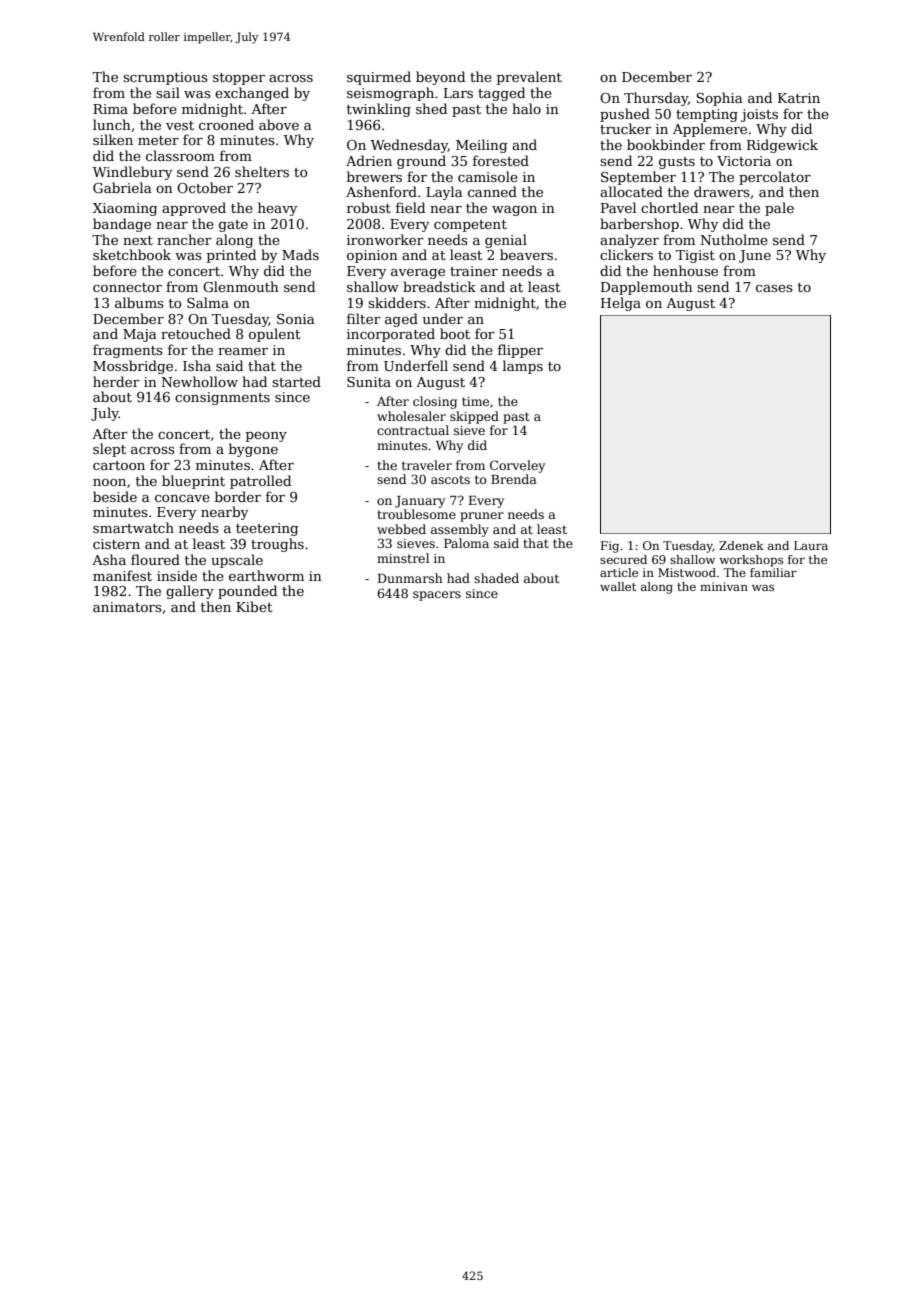  What do you see at coordinates (501, 160) in the screenshot?
I see `forested` at bounding box center [501, 160].
